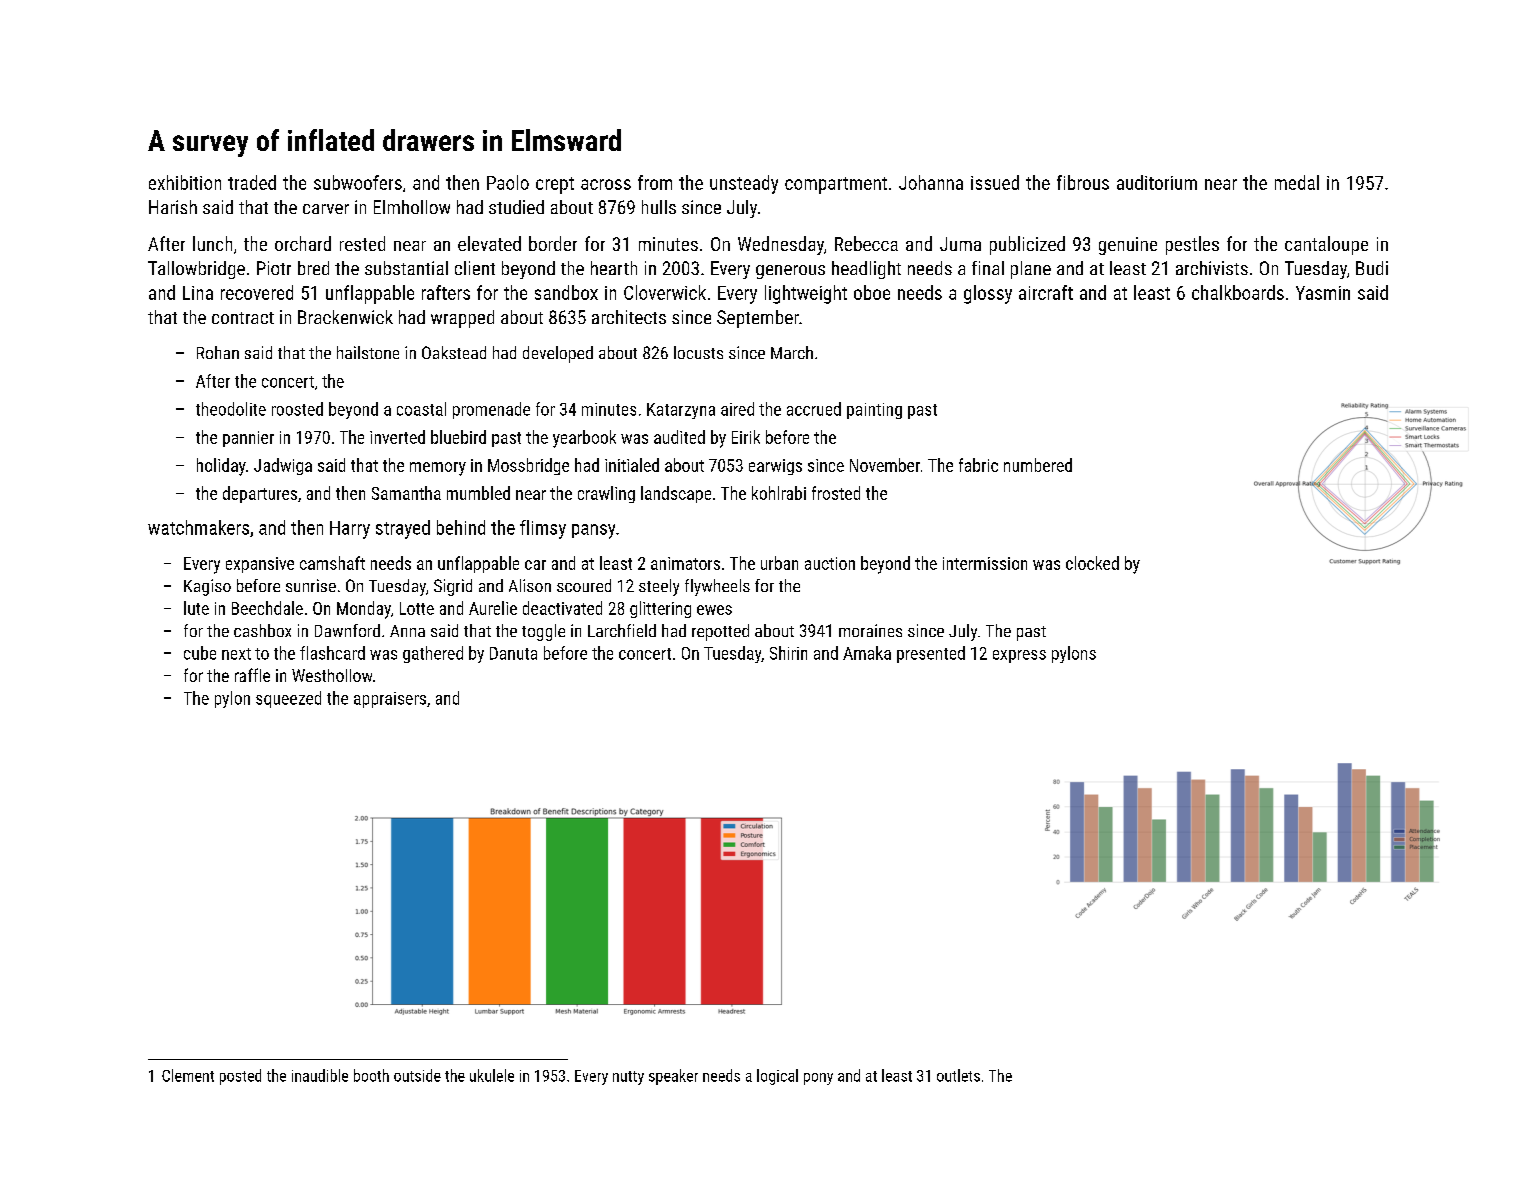 This screenshot has width=1537, height=1187. What do you see at coordinates (358, 182) in the screenshot?
I see `subwoofers` at bounding box center [358, 182].
